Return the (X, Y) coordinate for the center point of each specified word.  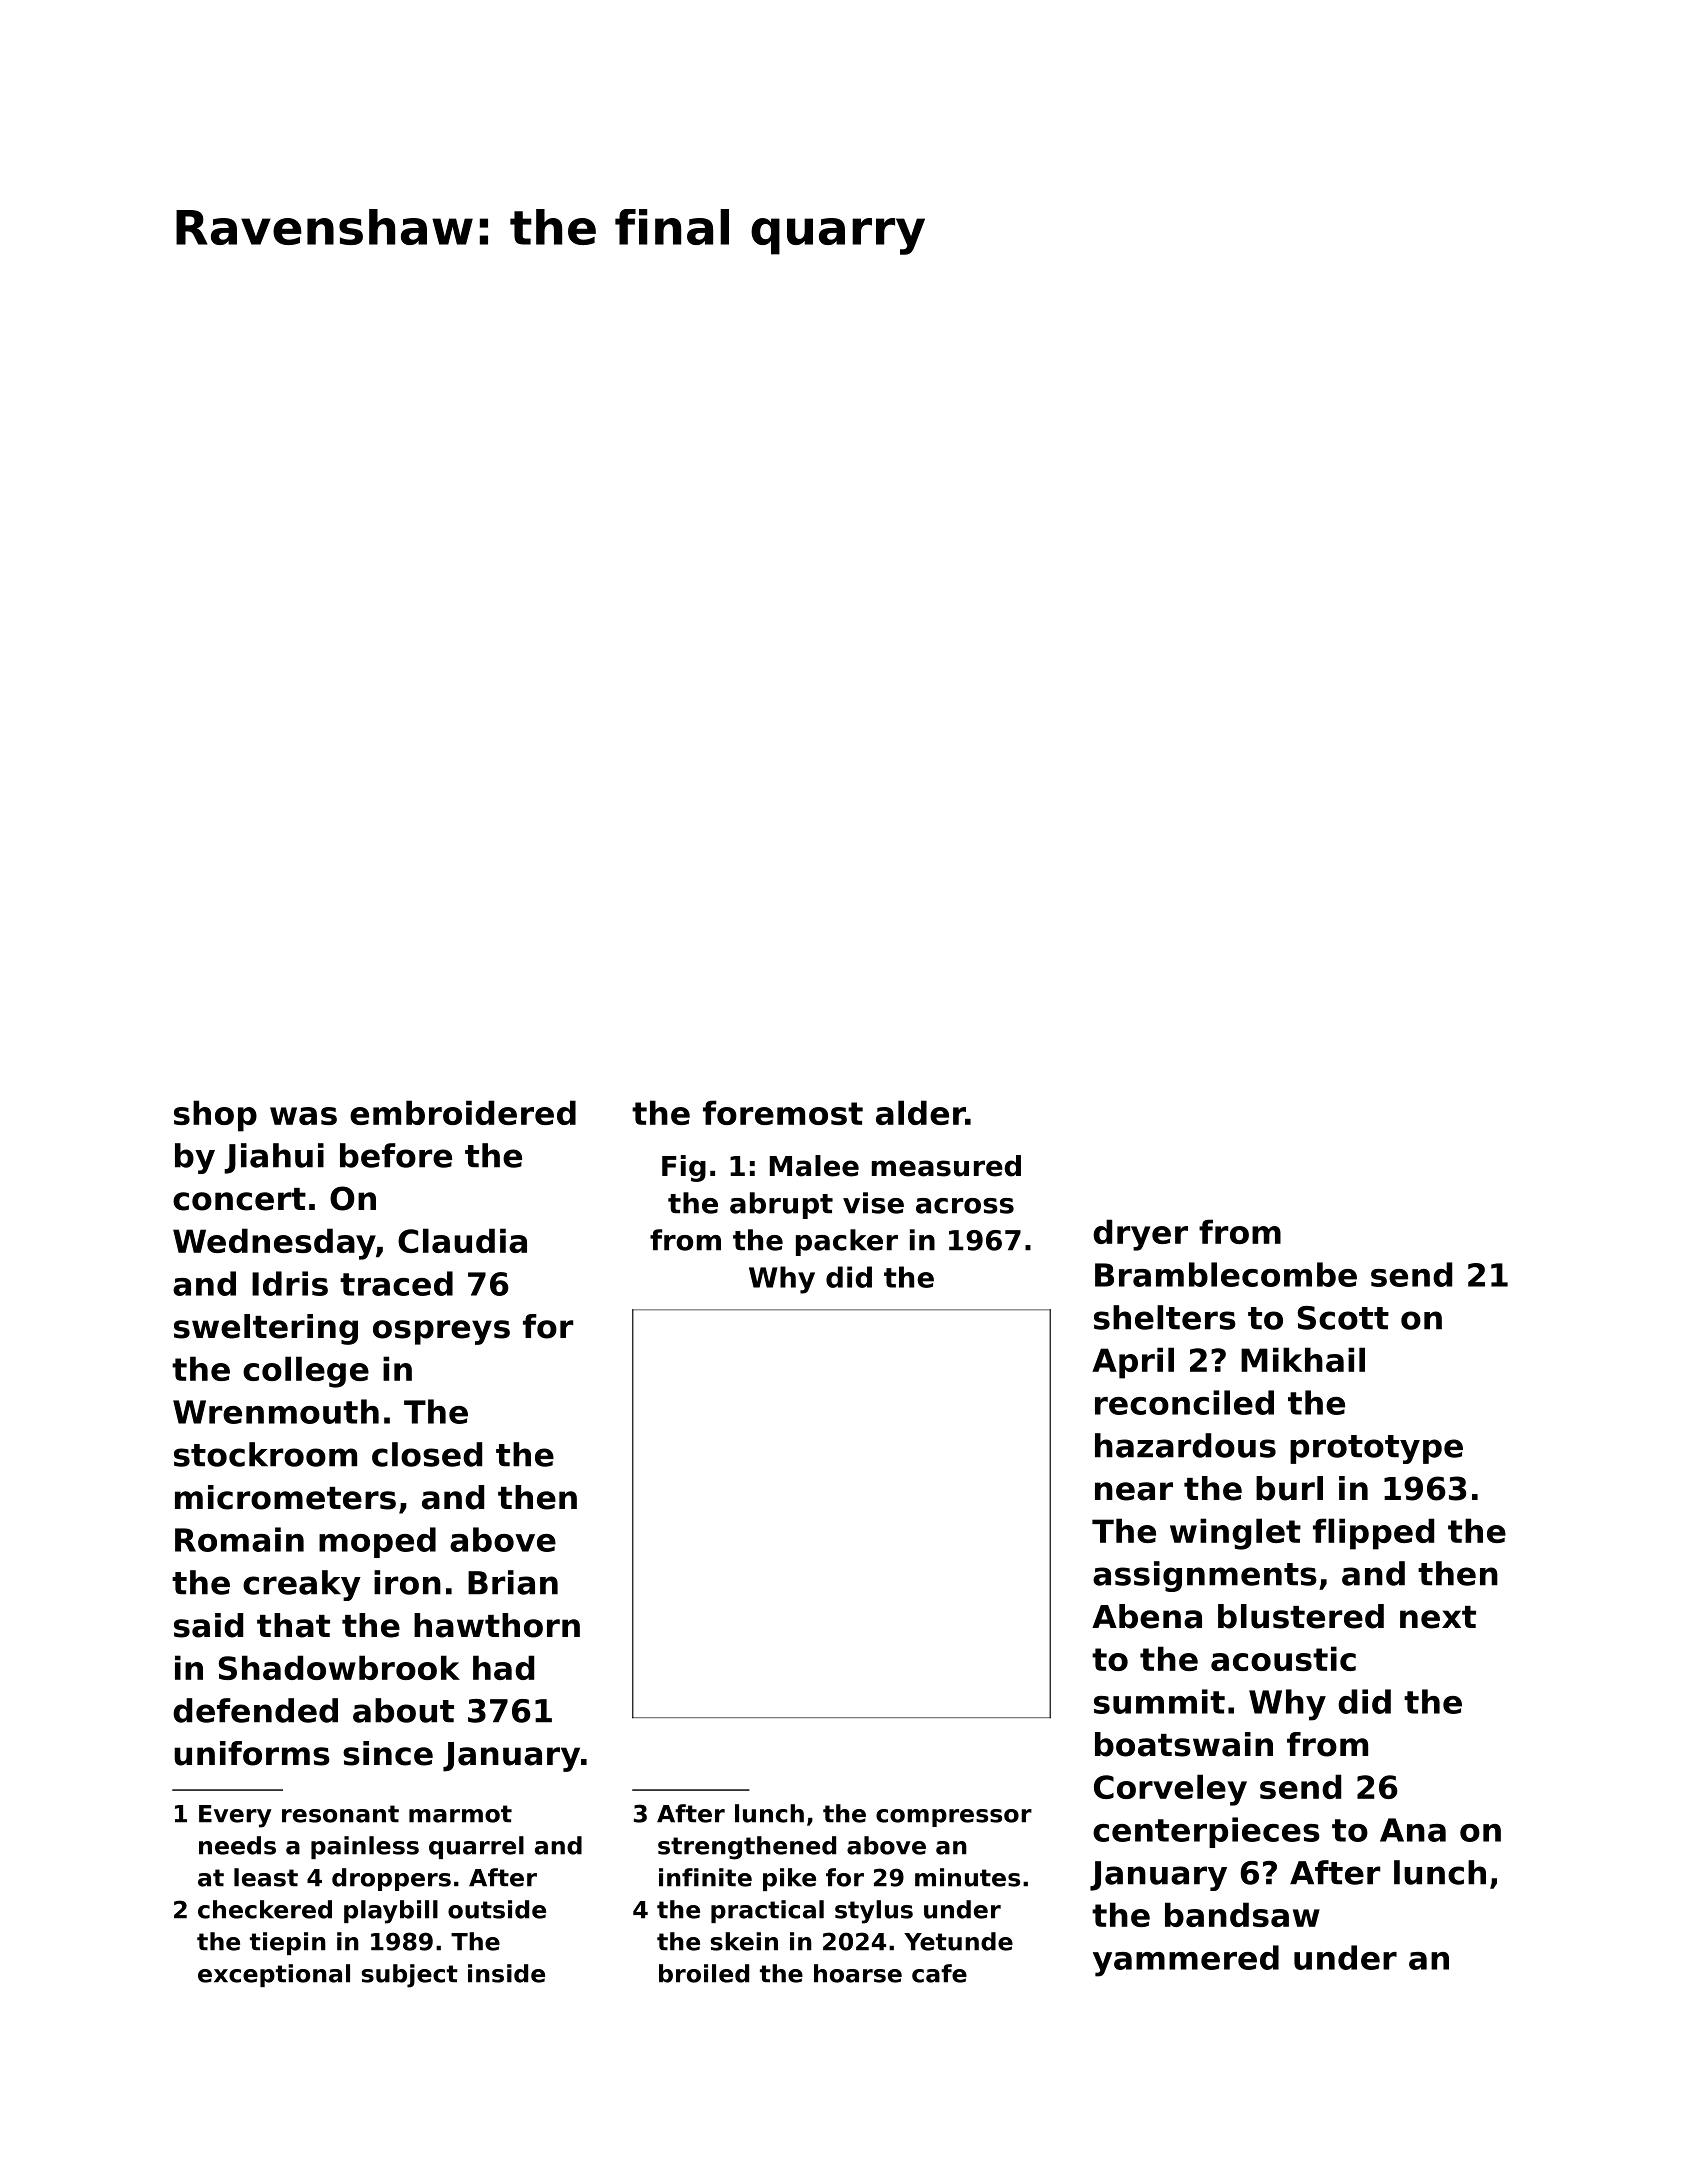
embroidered (463, 1112)
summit (1159, 1701)
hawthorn (497, 1625)
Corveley (1170, 1790)
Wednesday (274, 1244)
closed (427, 1454)
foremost (783, 1112)
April (1133, 1363)
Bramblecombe (1226, 1274)
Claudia (462, 1240)
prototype (1376, 1449)
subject (410, 1976)
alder (921, 1112)
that (293, 1625)
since (388, 1753)
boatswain (1184, 1744)
